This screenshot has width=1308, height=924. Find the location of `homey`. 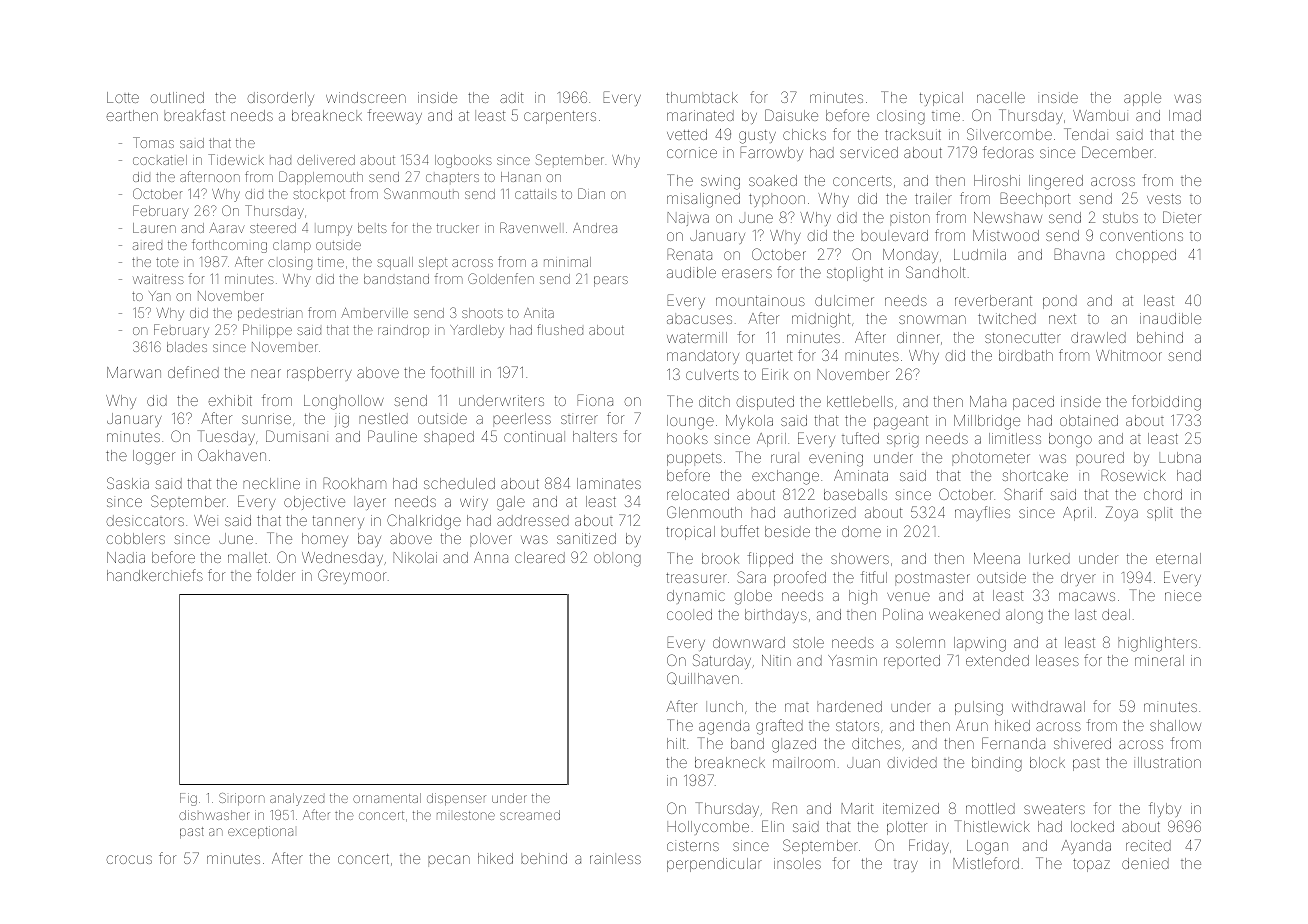

homey is located at coordinates (325, 540).
